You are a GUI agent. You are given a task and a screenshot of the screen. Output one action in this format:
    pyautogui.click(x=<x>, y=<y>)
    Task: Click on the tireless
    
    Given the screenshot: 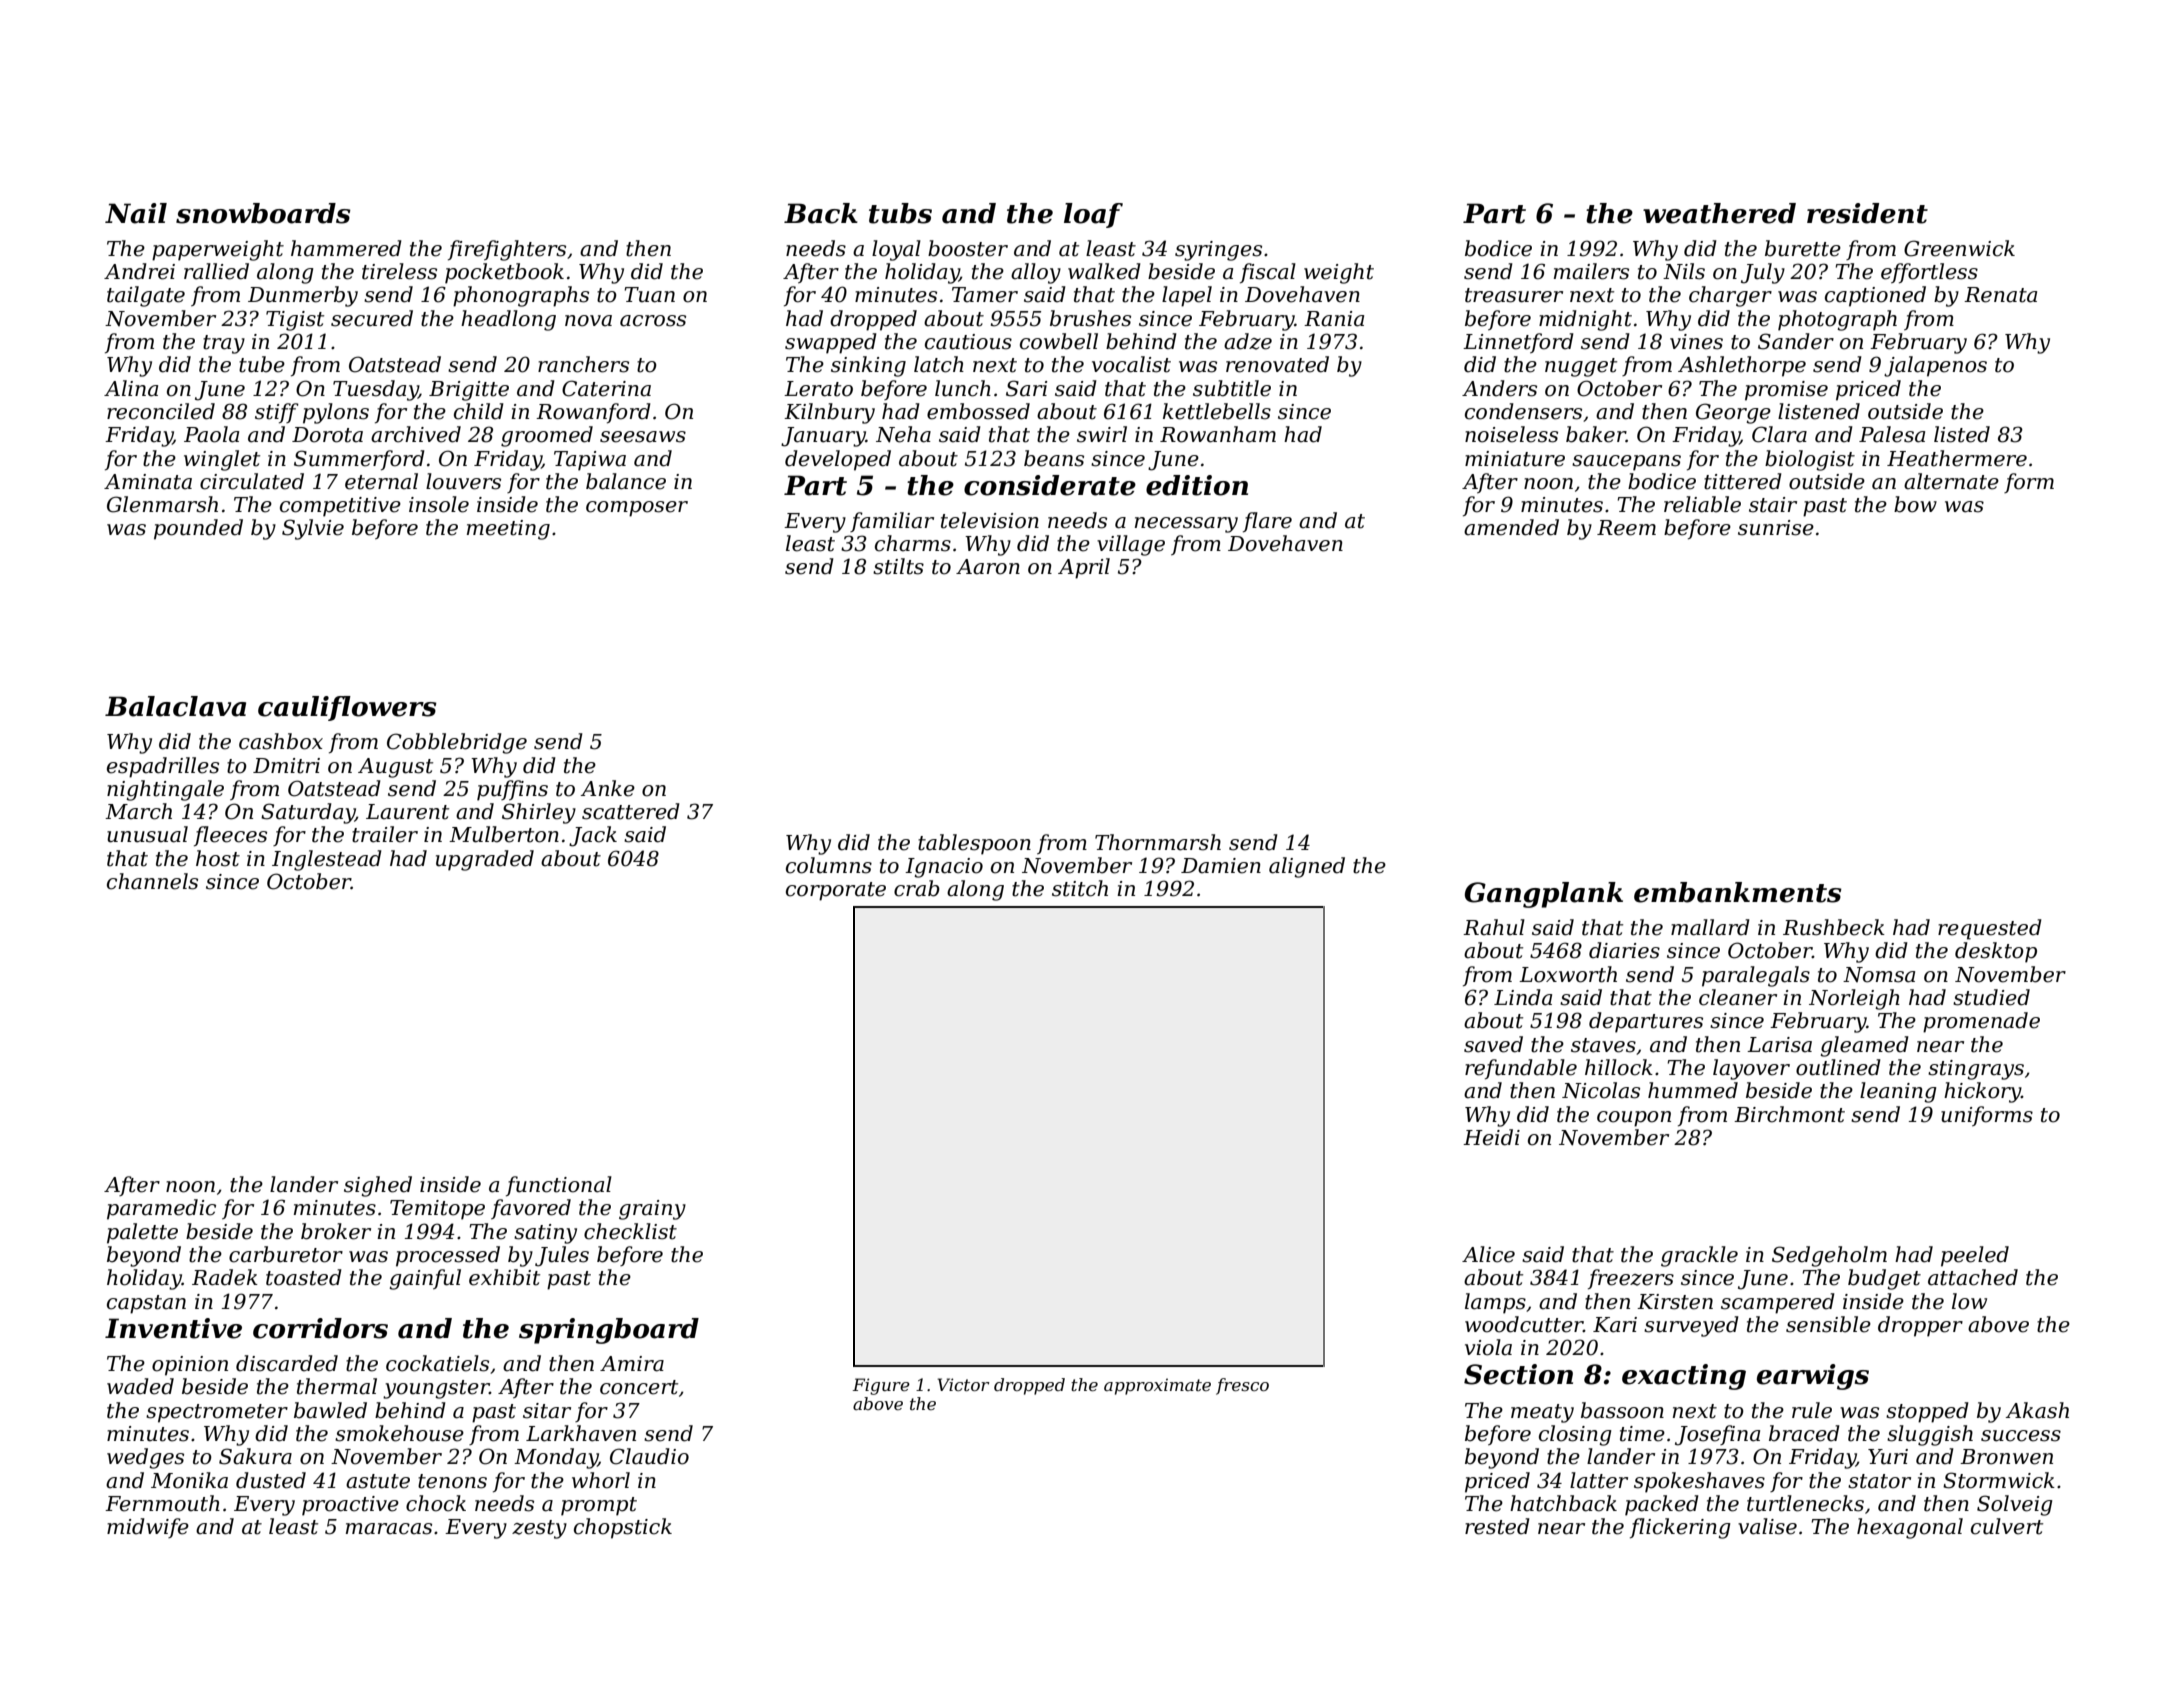 What is the action you would take?
    pyautogui.click(x=399, y=271)
